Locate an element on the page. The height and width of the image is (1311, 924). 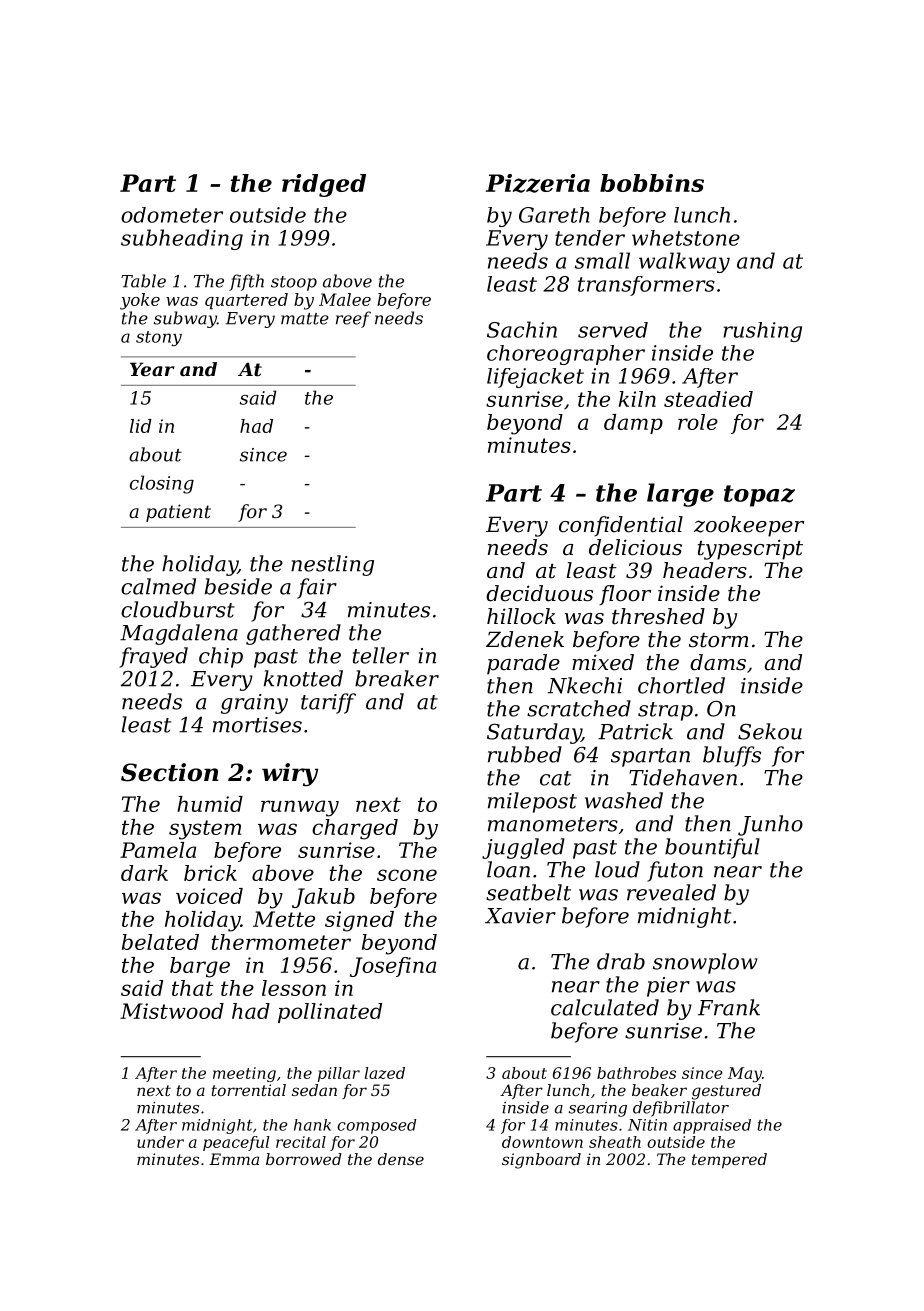
peaceful is located at coordinates (236, 1143).
